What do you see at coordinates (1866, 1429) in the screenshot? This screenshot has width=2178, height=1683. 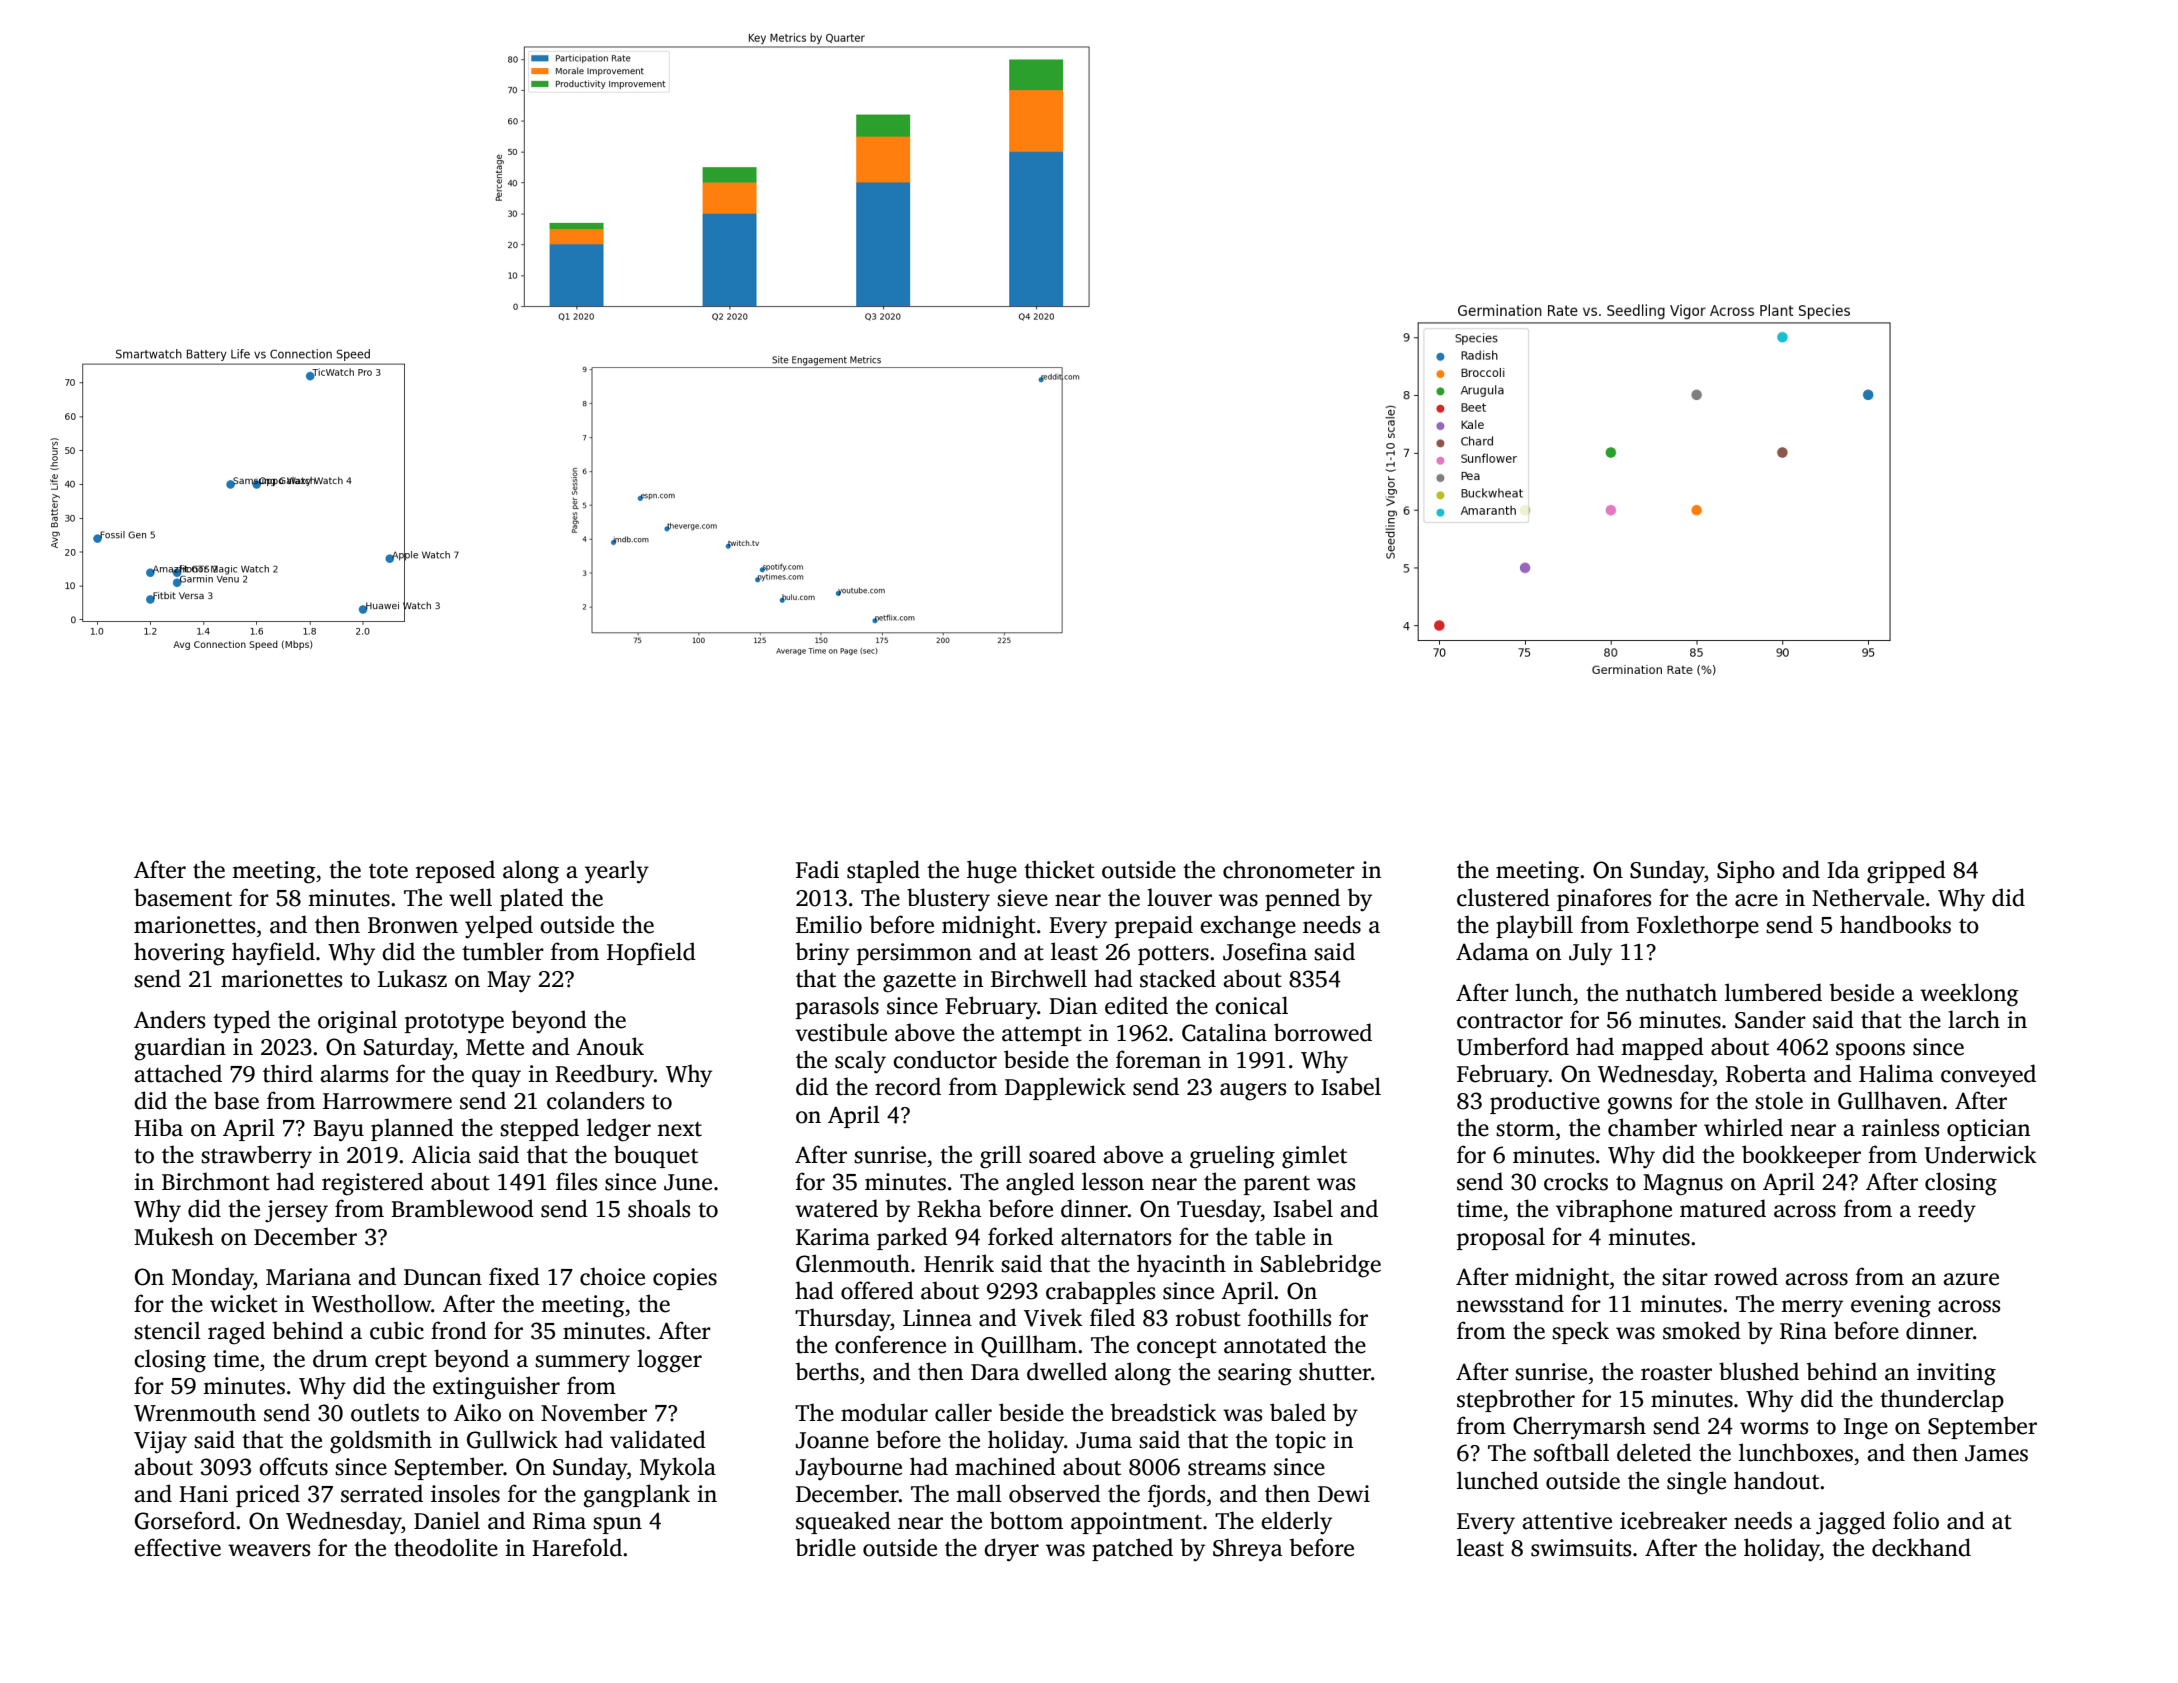 I see `Inge` at bounding box center [1866, 1429].
